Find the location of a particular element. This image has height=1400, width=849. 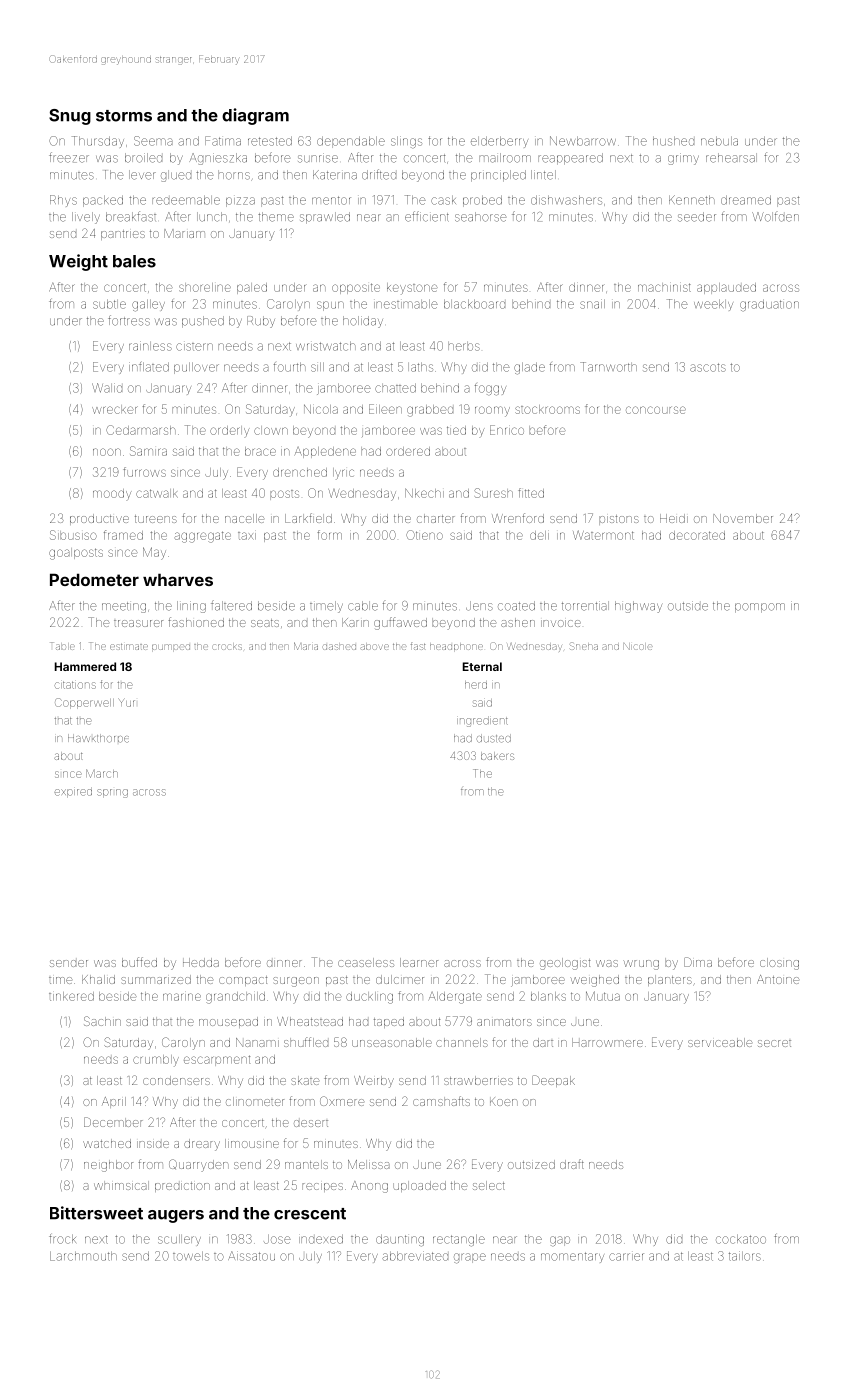

blackboard is located at coordinates (474, 304).
